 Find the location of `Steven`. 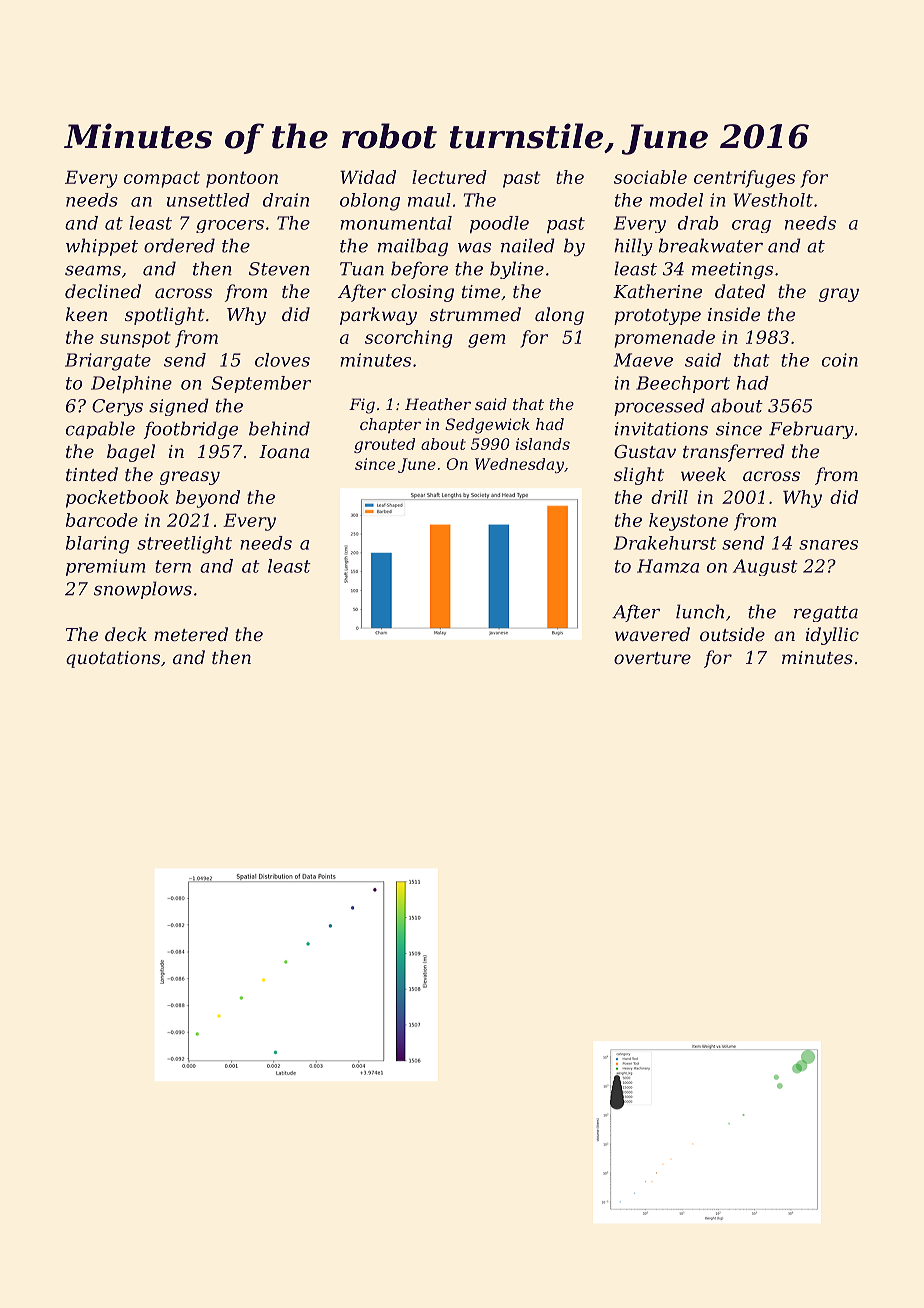

Steven is located at coordinates (279, 269).
